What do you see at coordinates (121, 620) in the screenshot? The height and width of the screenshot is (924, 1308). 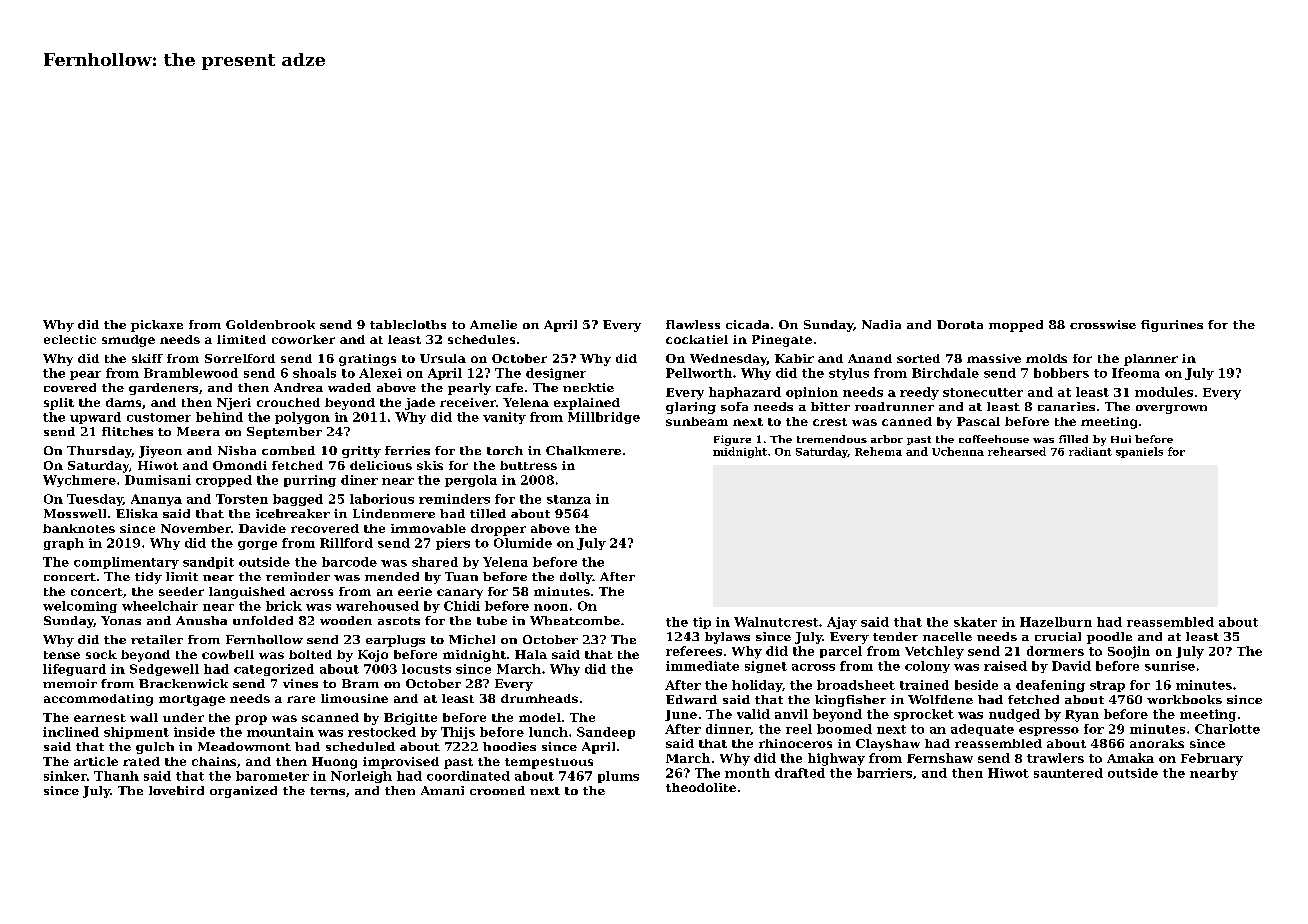 I see `Yonas` at bounding box center [121, 620].
